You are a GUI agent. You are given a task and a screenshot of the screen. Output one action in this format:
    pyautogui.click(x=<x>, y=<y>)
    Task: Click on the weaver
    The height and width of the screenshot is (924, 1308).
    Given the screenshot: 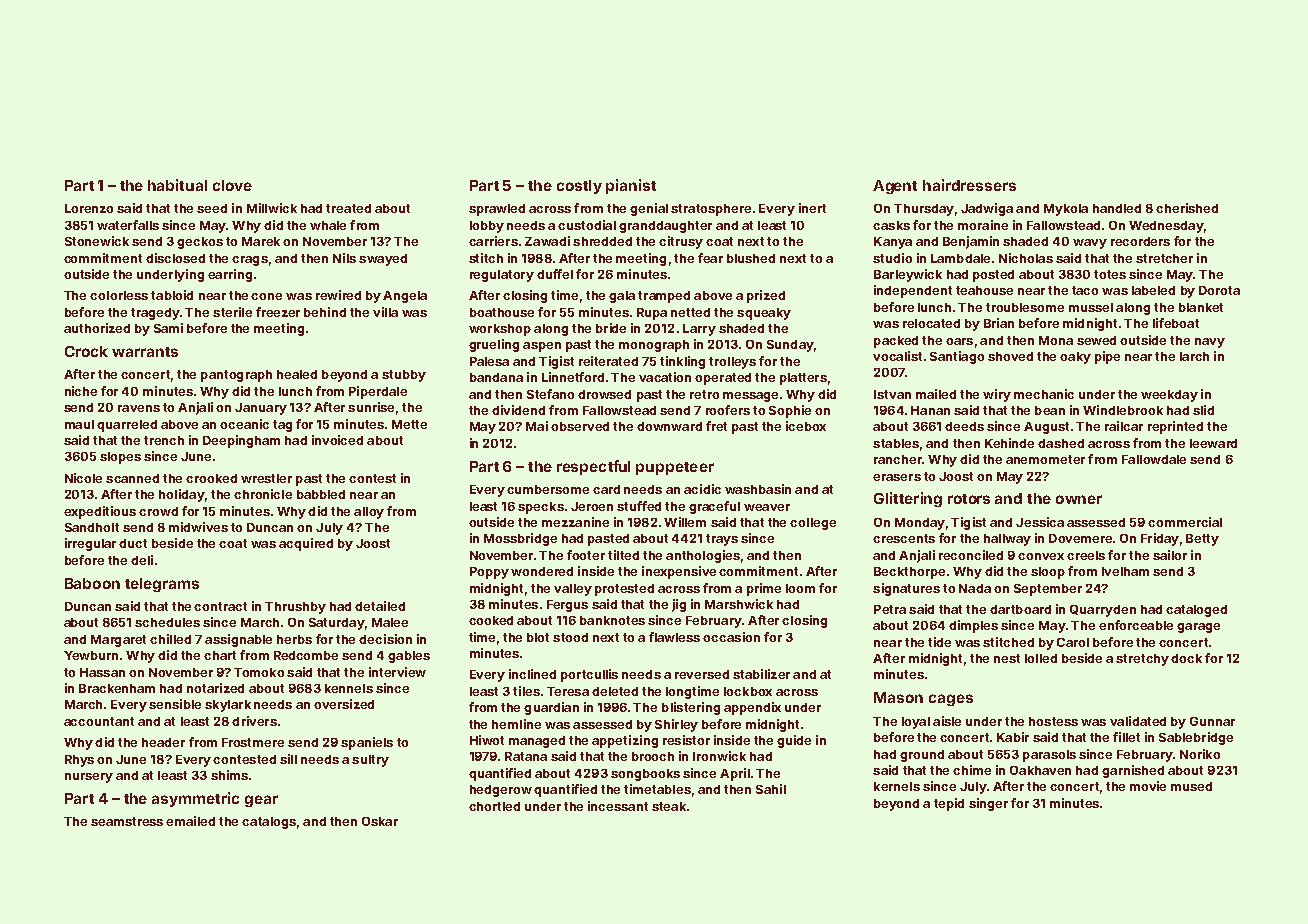 What is the action you would take?
    pyautogui.click(x=767, y=507)
